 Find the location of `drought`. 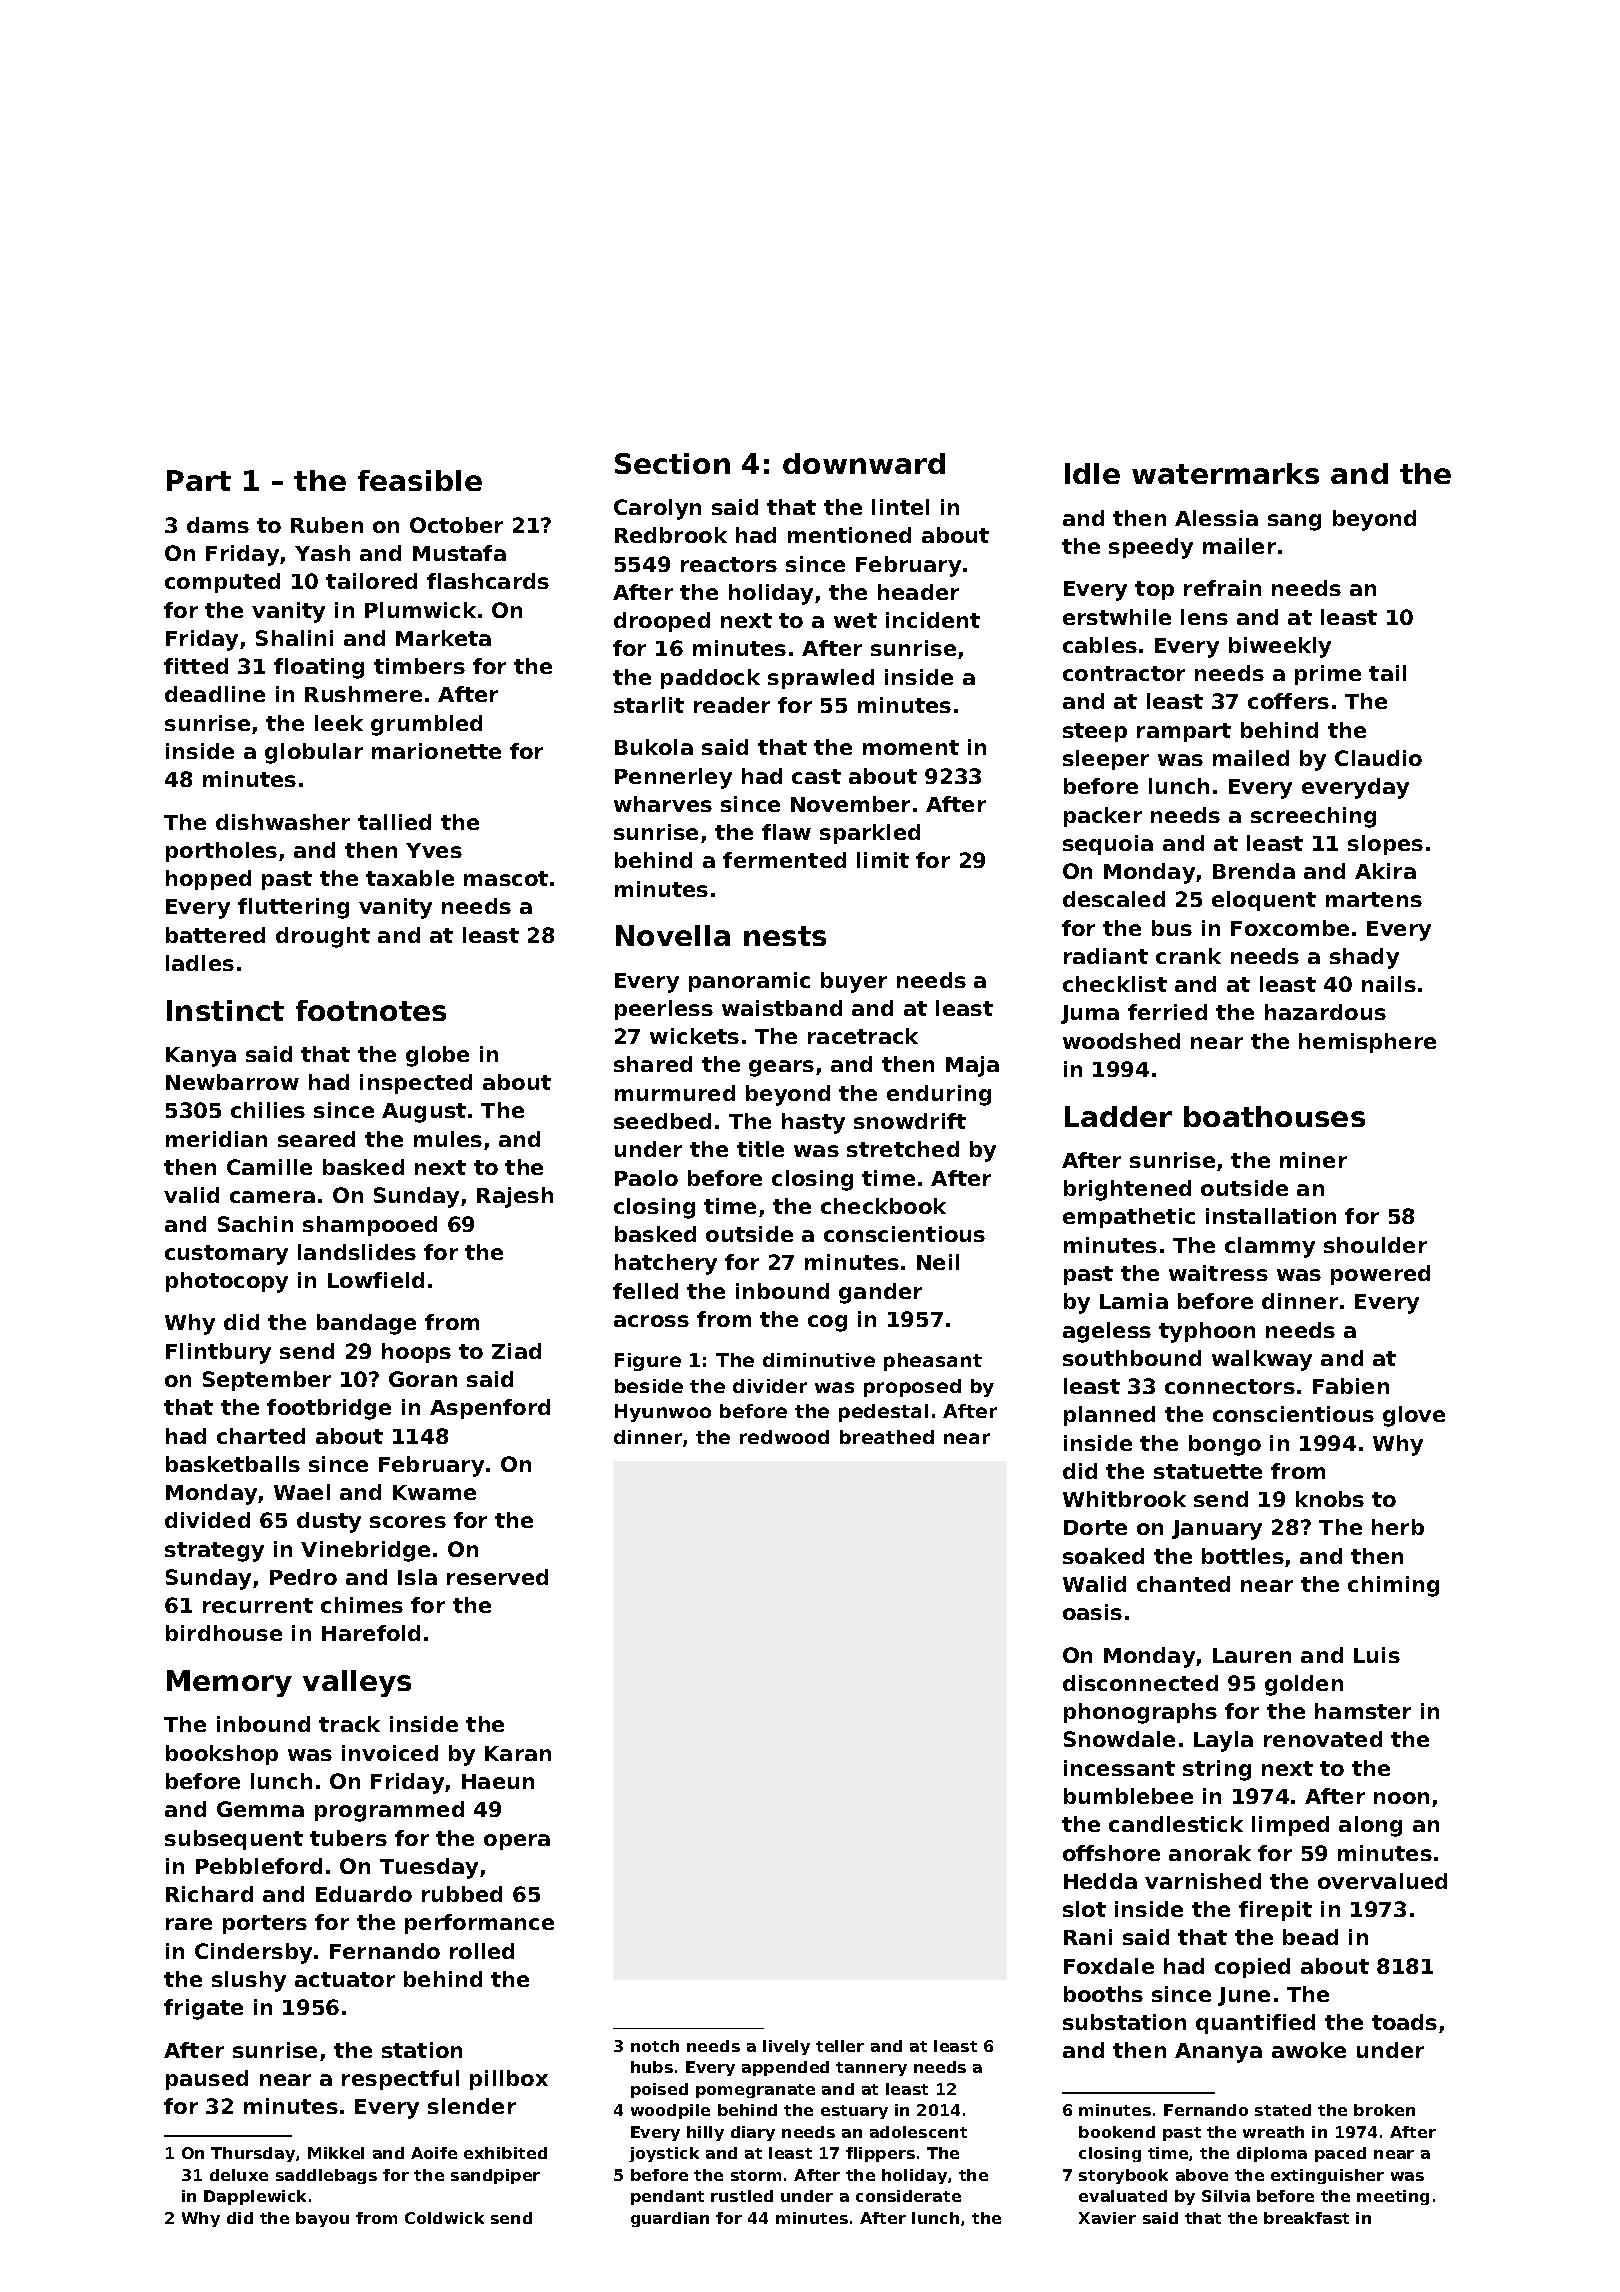

drought is located at coordinates (323, 937).
